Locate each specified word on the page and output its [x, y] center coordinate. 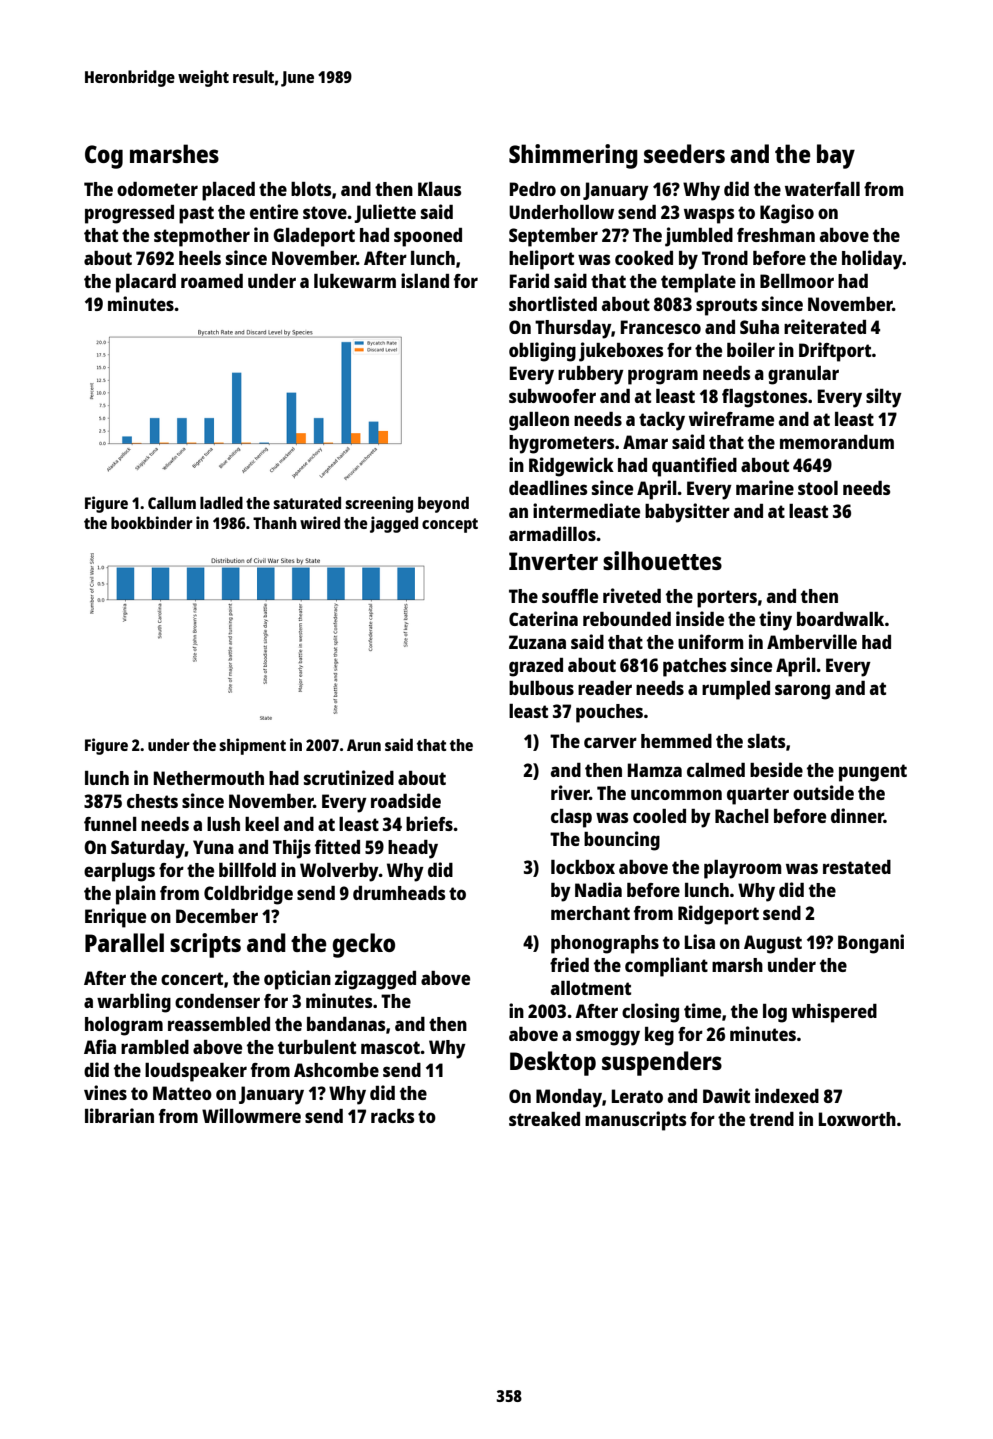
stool [818, 488]
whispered [834, 1013]
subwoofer [552, 396]
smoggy [608, 1038]
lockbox [583, 867]
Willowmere [251, 1115]
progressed [129, 214]
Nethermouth [209, 778]
